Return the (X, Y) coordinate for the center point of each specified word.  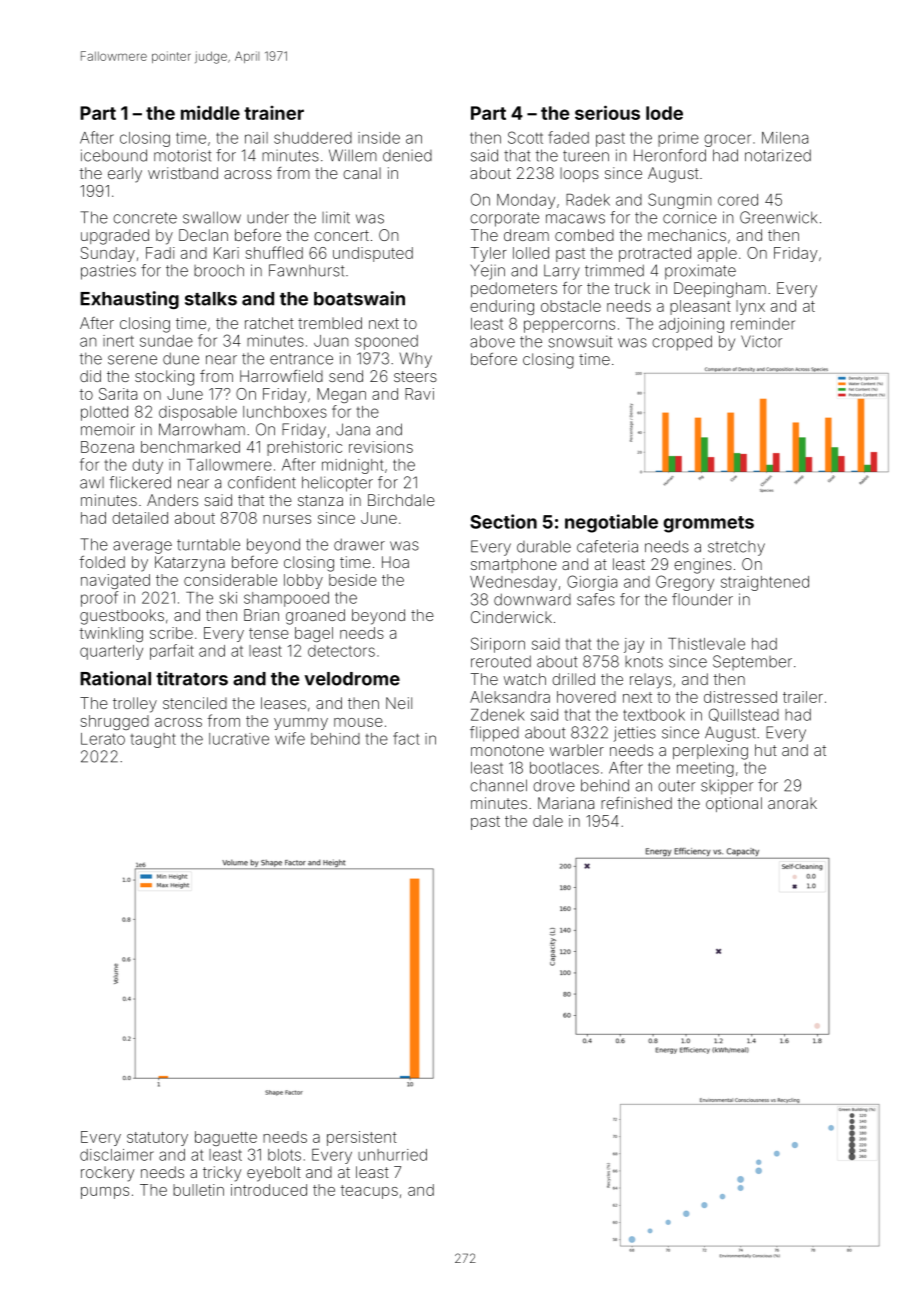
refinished (636, 803)
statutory (157, 1139)
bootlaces (564, 768)
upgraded (115, 237)
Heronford (670, 155)
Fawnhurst (306, 270)
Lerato (103, 739)
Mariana (566, 803)
